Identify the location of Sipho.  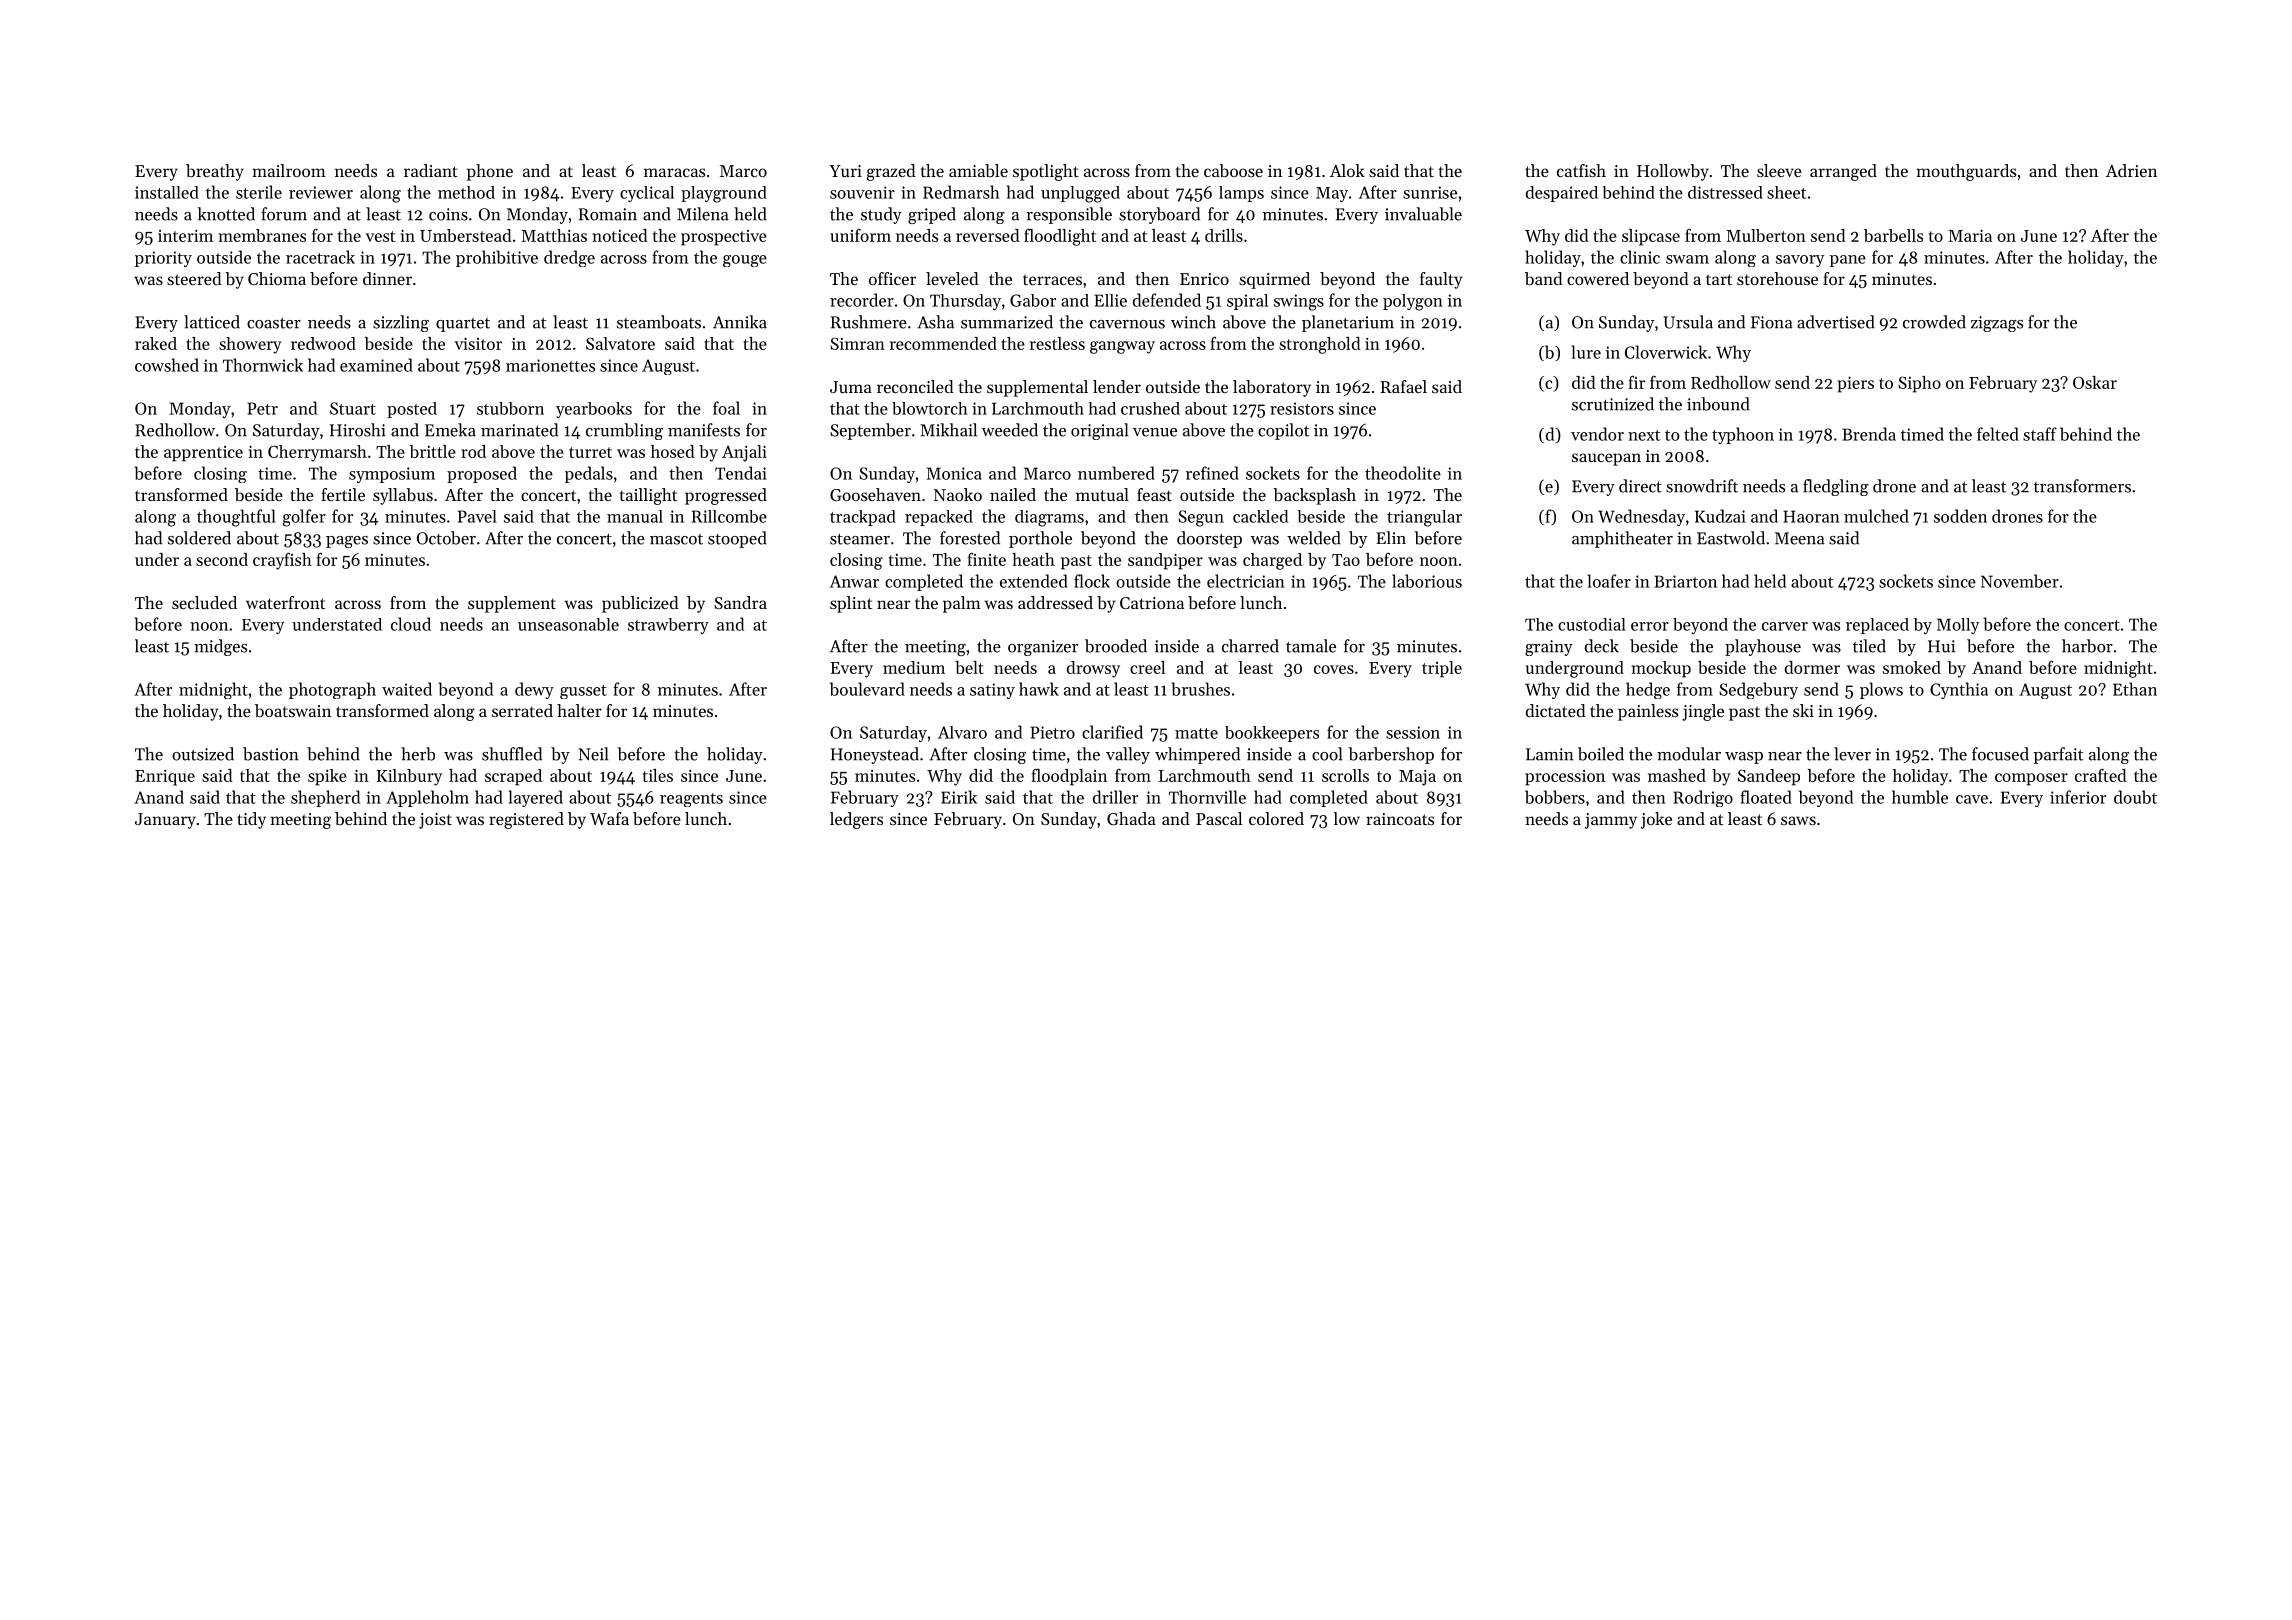
(1919, 384).
